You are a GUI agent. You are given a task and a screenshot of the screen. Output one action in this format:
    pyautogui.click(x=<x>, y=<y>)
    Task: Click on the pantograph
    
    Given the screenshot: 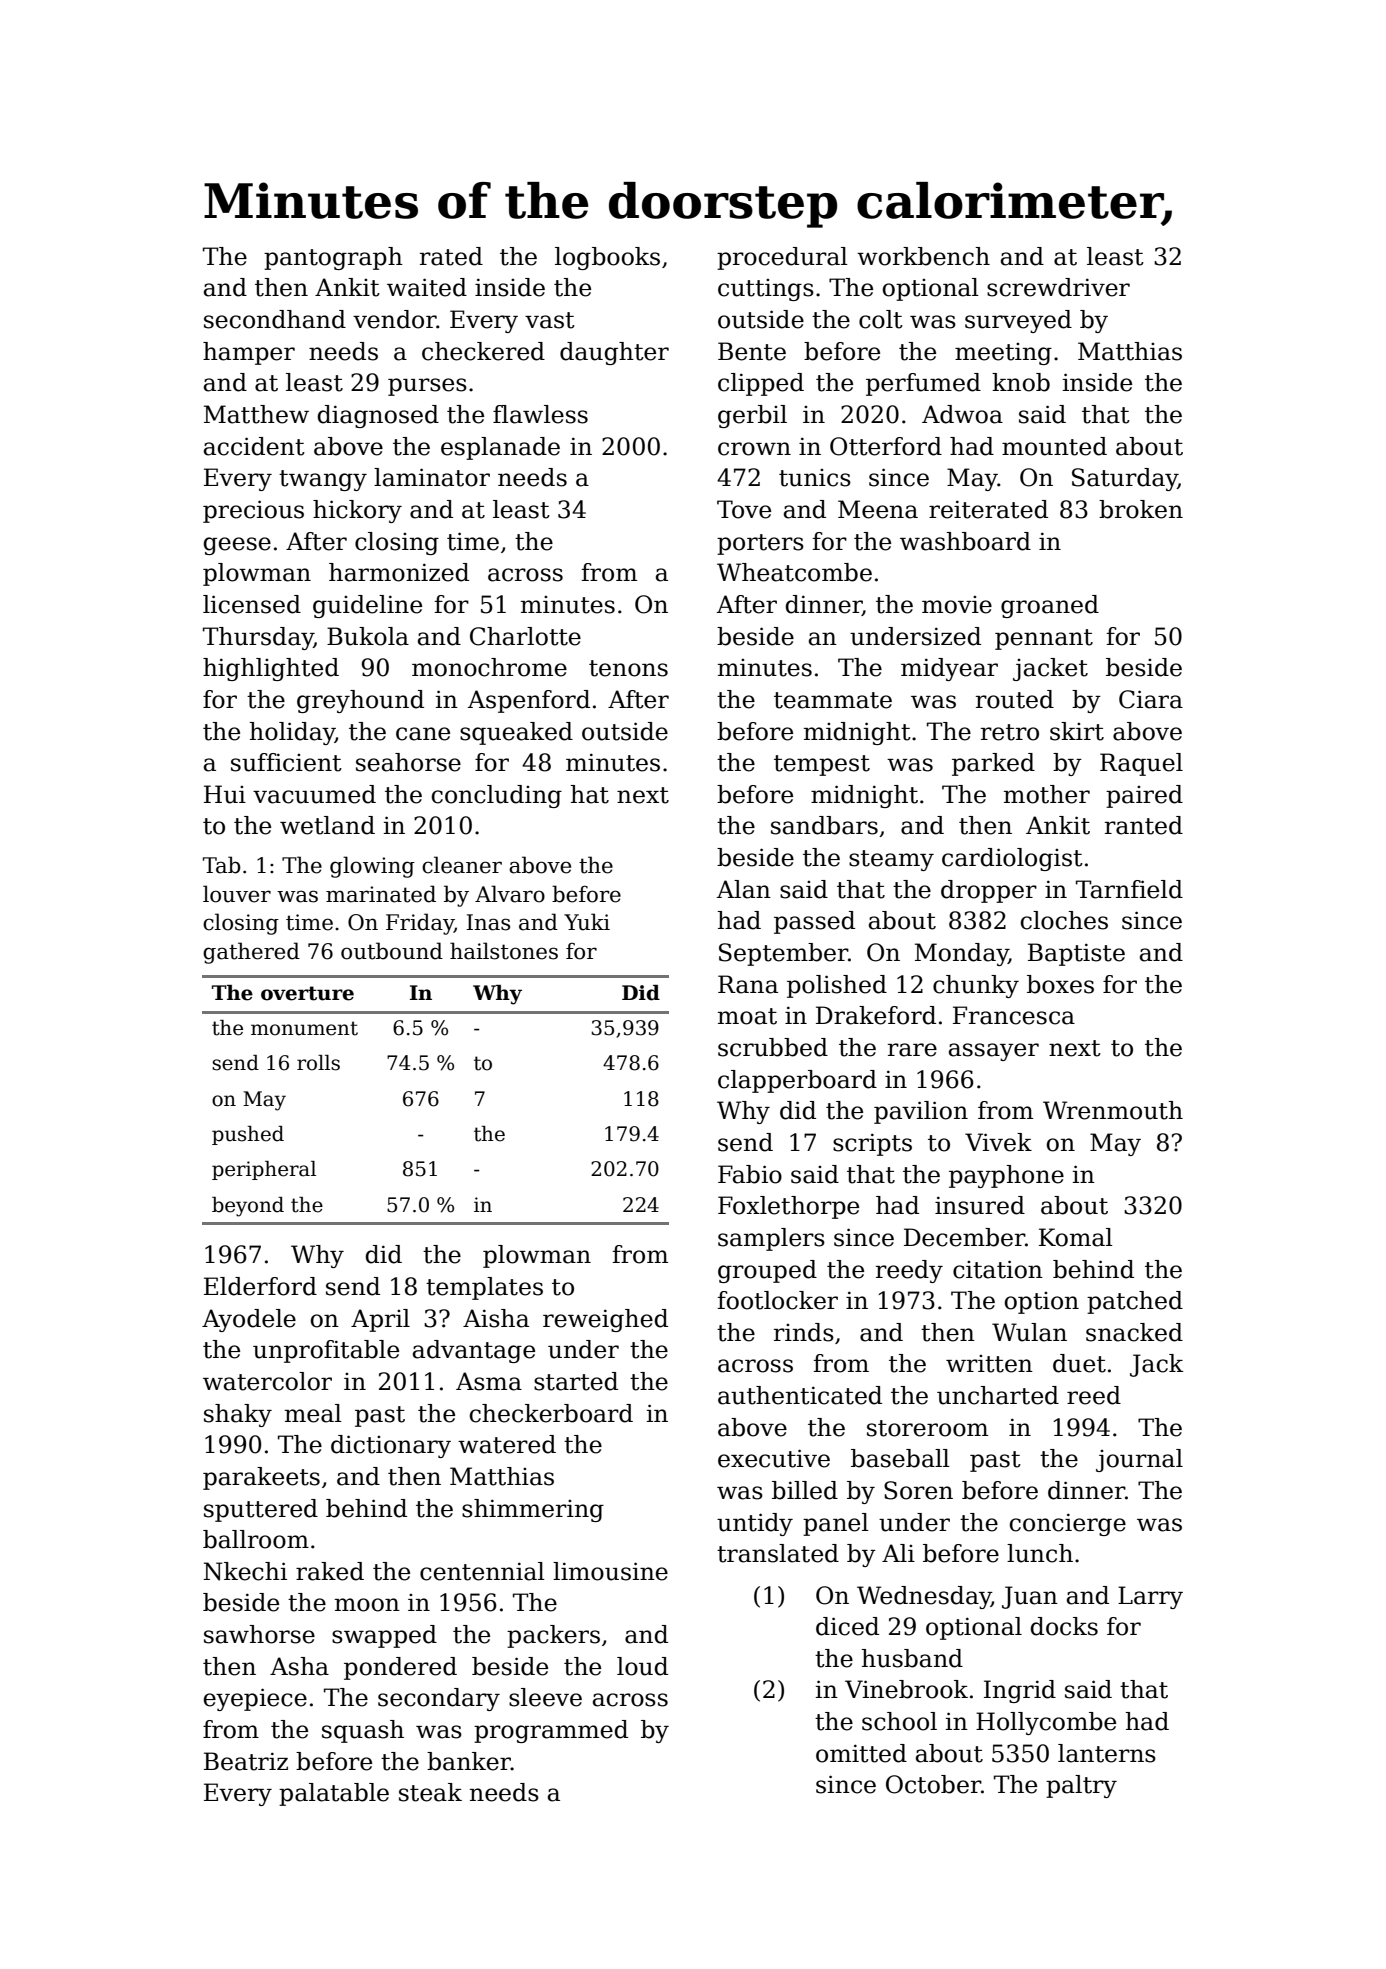 What is the action you would take?
    pyautogui.click(x=333, y=258)
